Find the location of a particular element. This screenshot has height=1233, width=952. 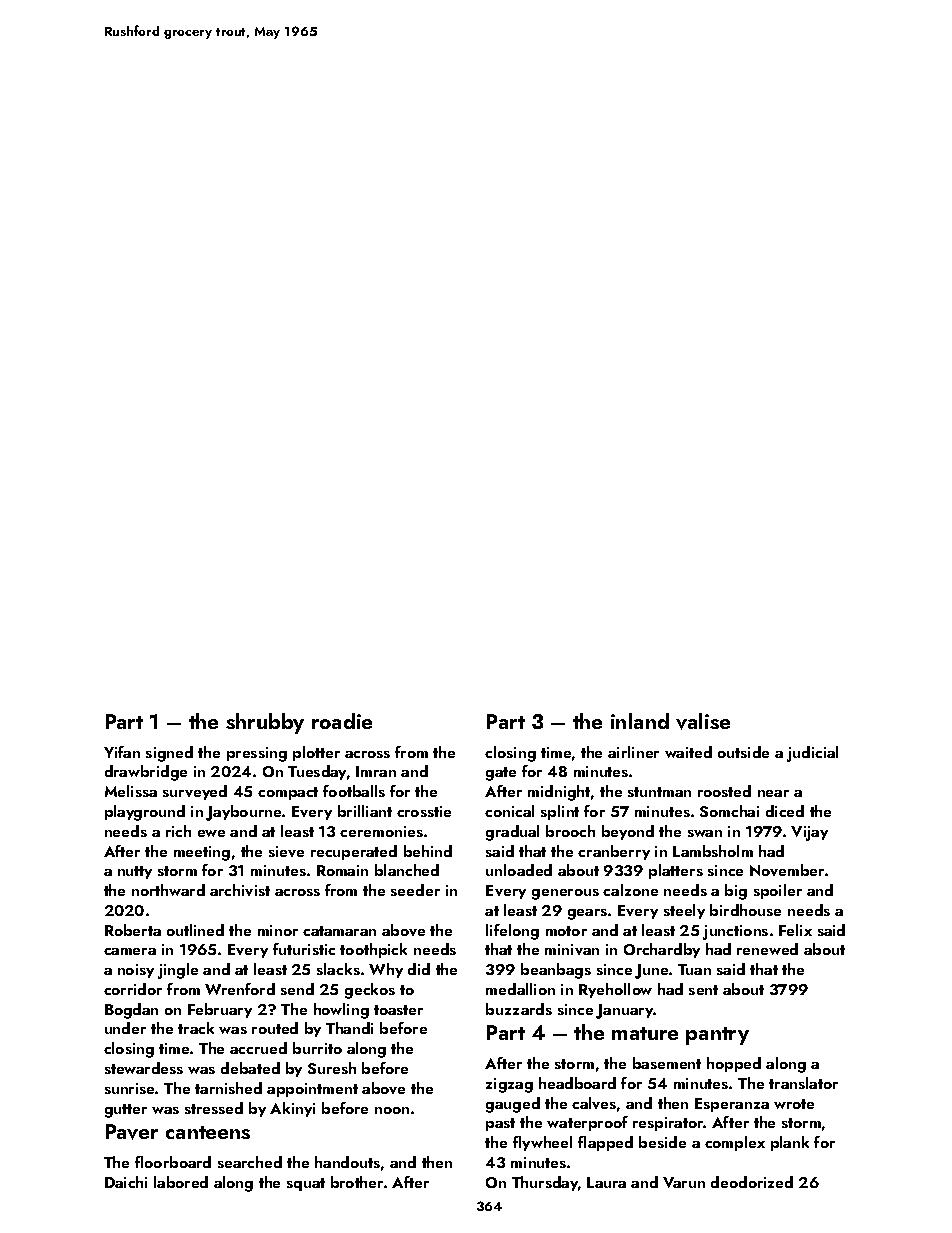

pantry is located at coordinates (717, 1036).
